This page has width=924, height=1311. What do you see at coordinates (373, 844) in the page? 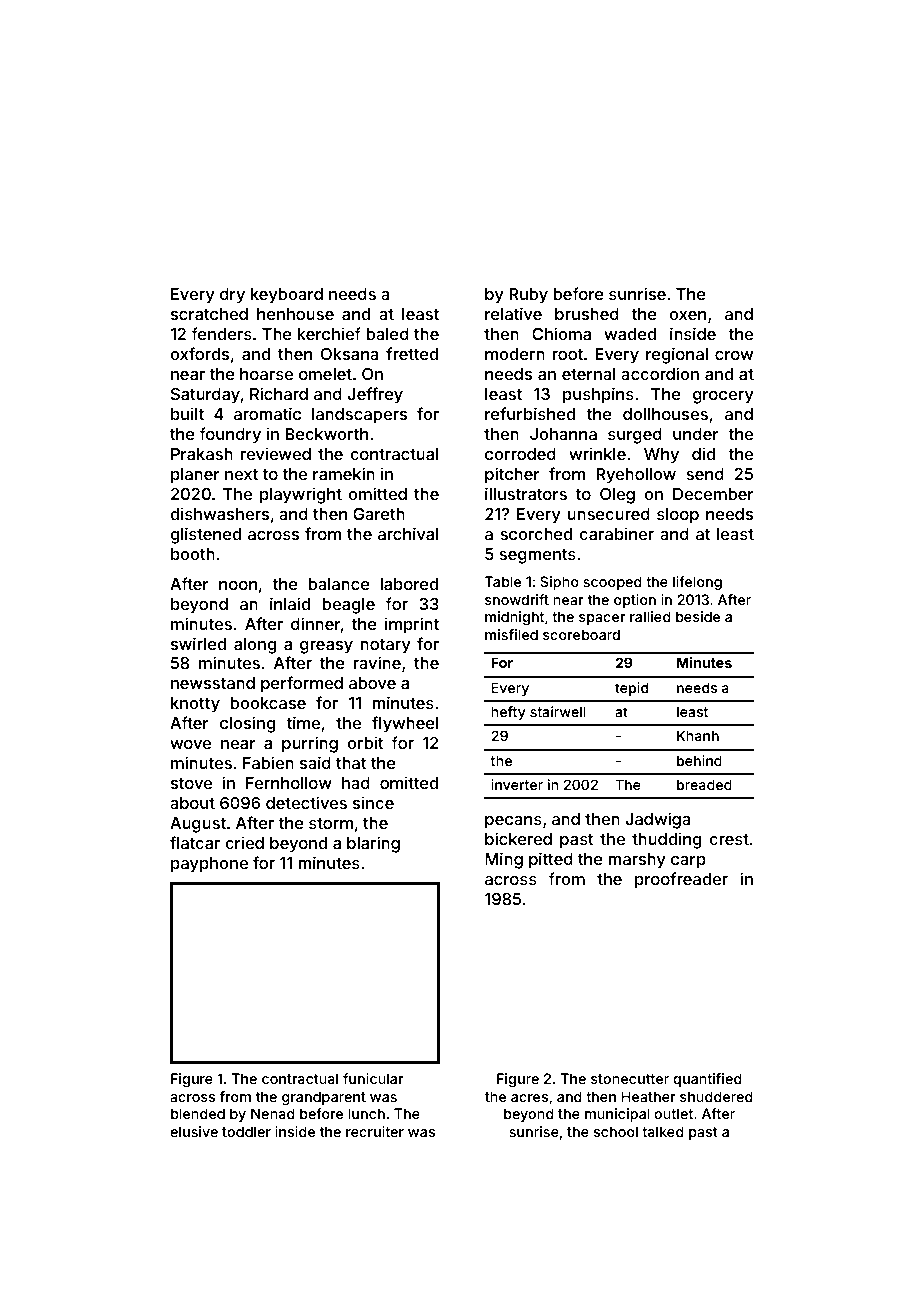
I see `blaring` at bounding box center [373, 844].
